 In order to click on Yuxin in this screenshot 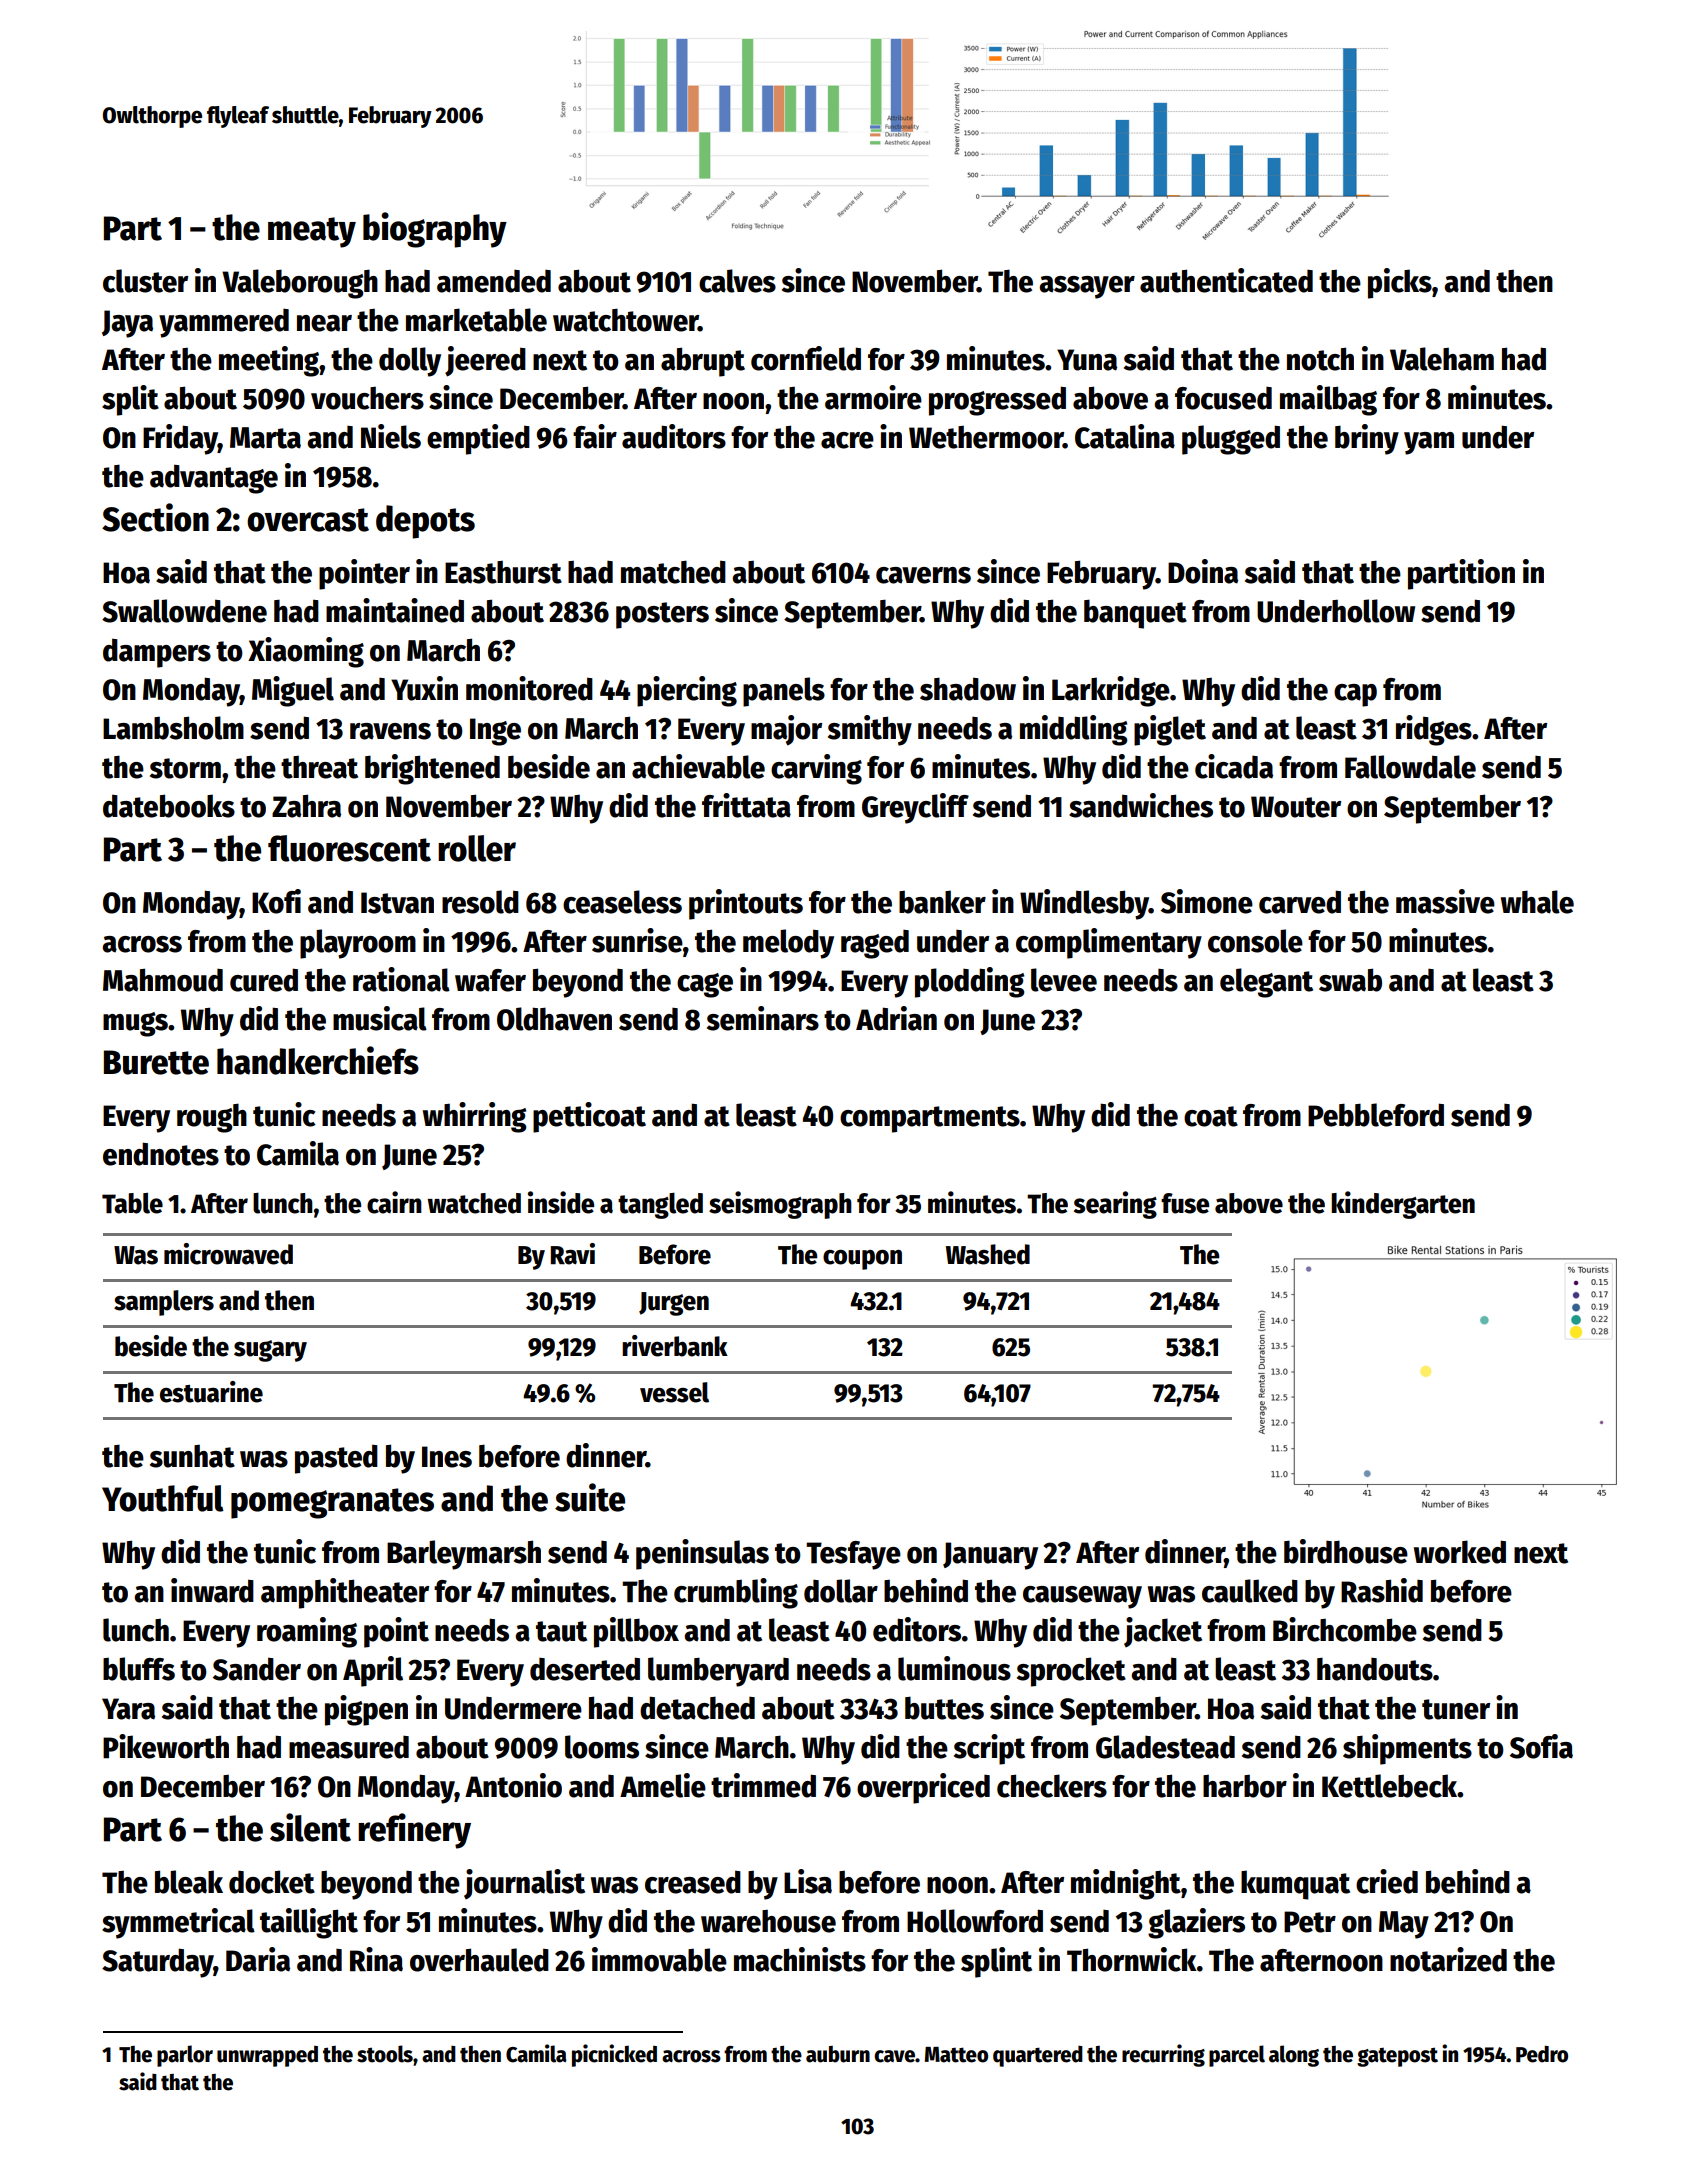, I will do `click(424, 688)`.
